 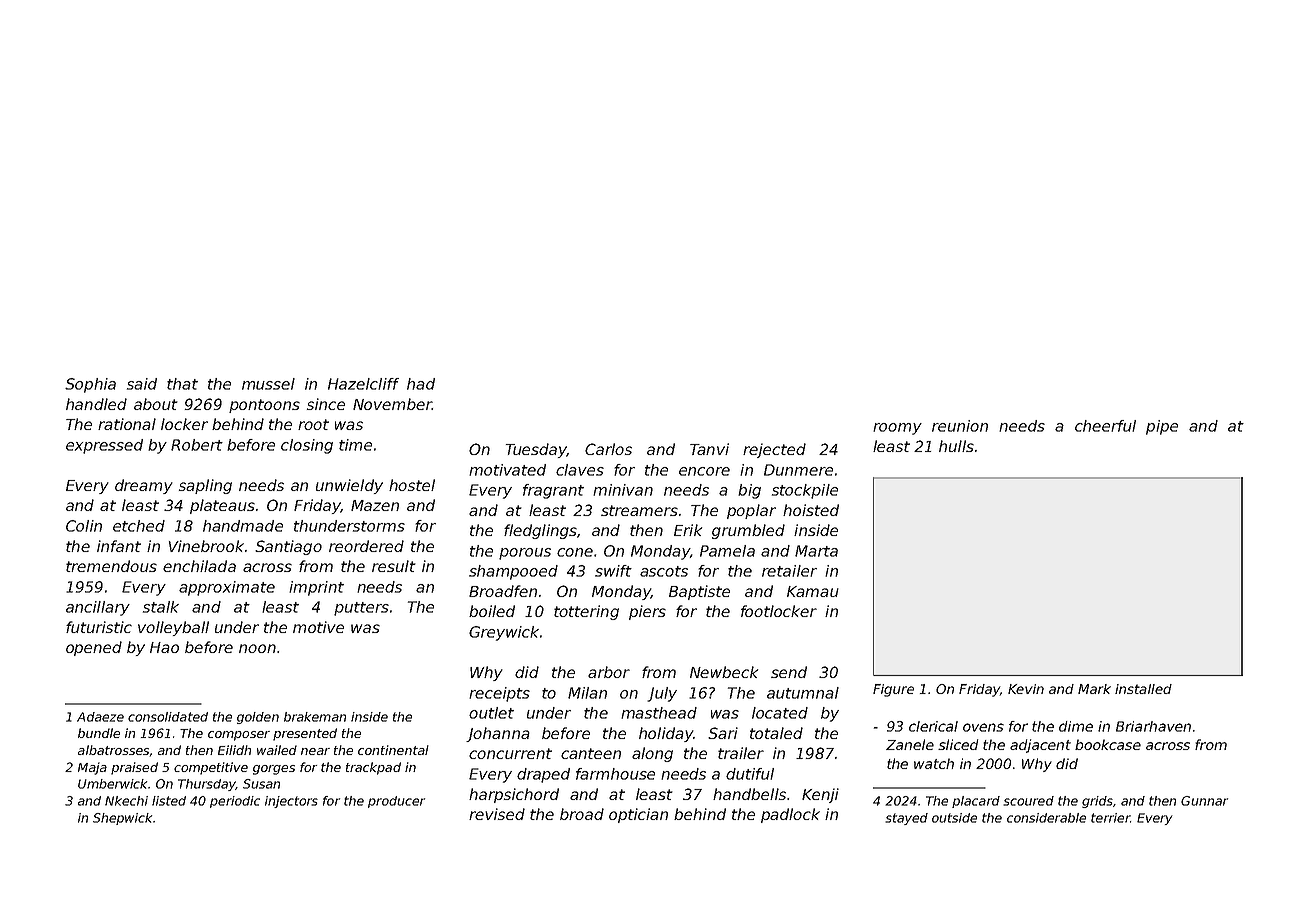 What do you see at coordinates (790, 815) in the document?
I see `padlock` at bounding box center [790, 815].
